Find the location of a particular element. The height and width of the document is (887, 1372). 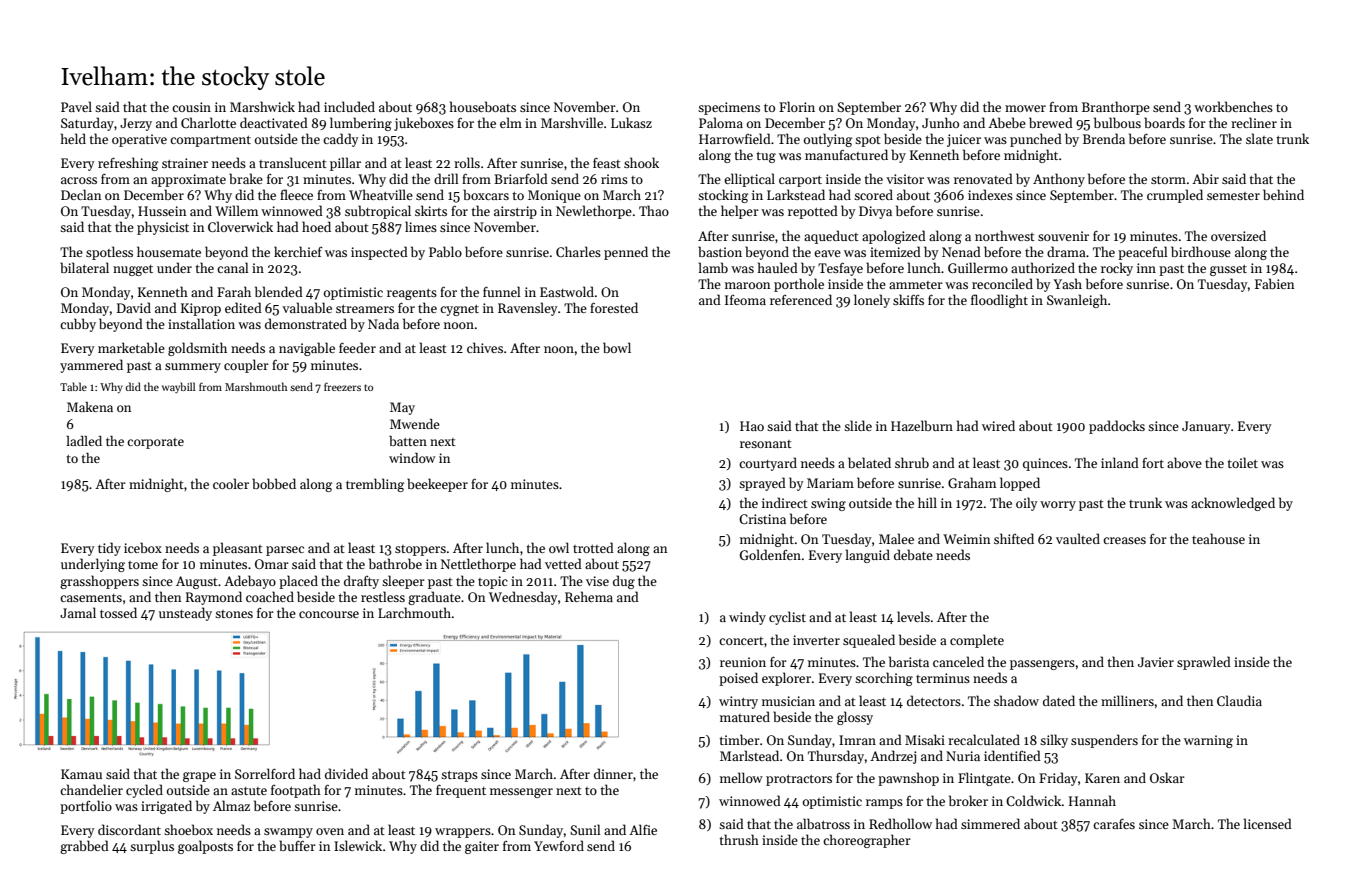

specimens is located at coordinates (729, 108).
